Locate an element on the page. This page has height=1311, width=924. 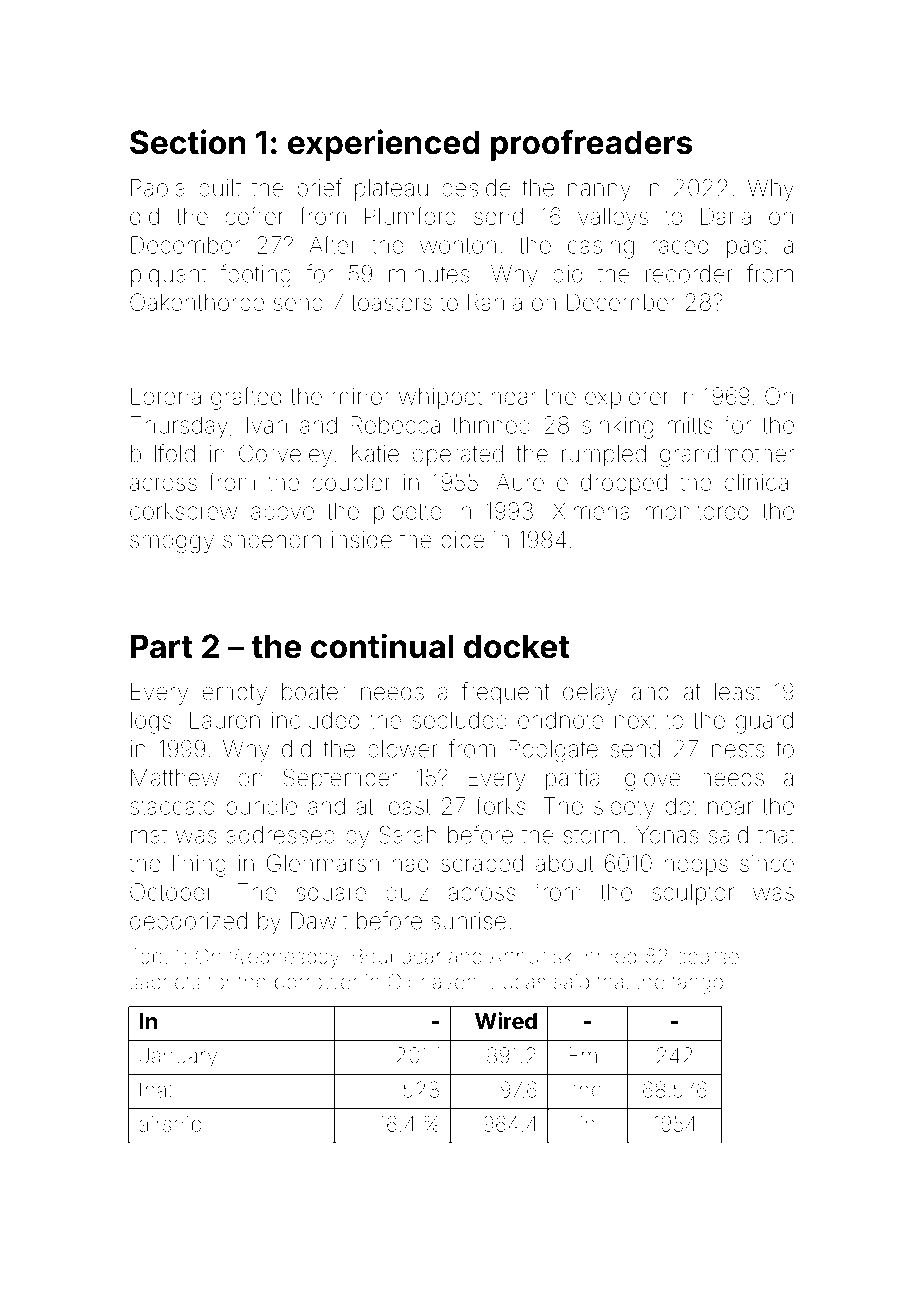
January is located at coordinates (178, 1057).
